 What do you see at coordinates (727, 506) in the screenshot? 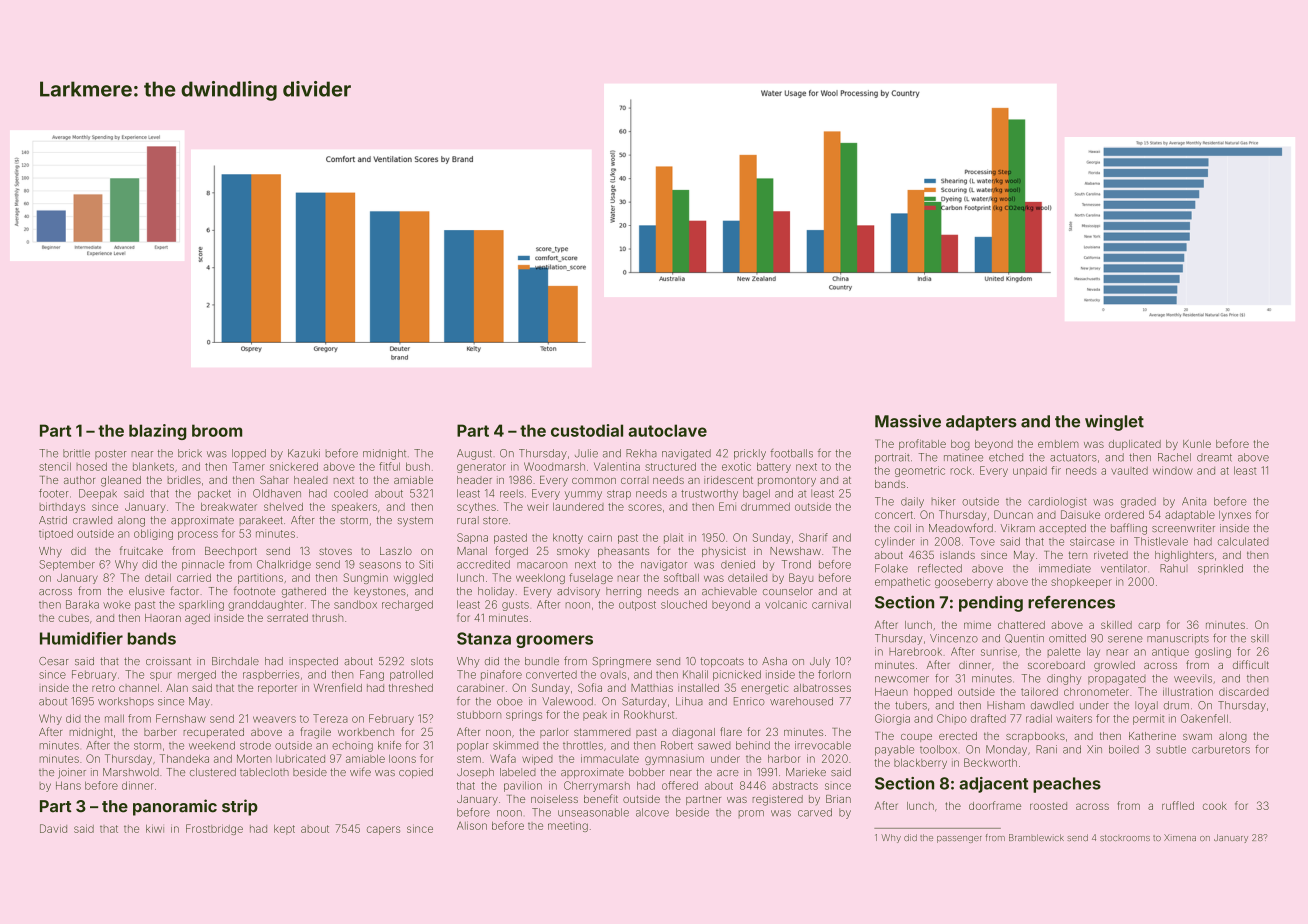
I see `Emi` at bounding box center [727, 506].
